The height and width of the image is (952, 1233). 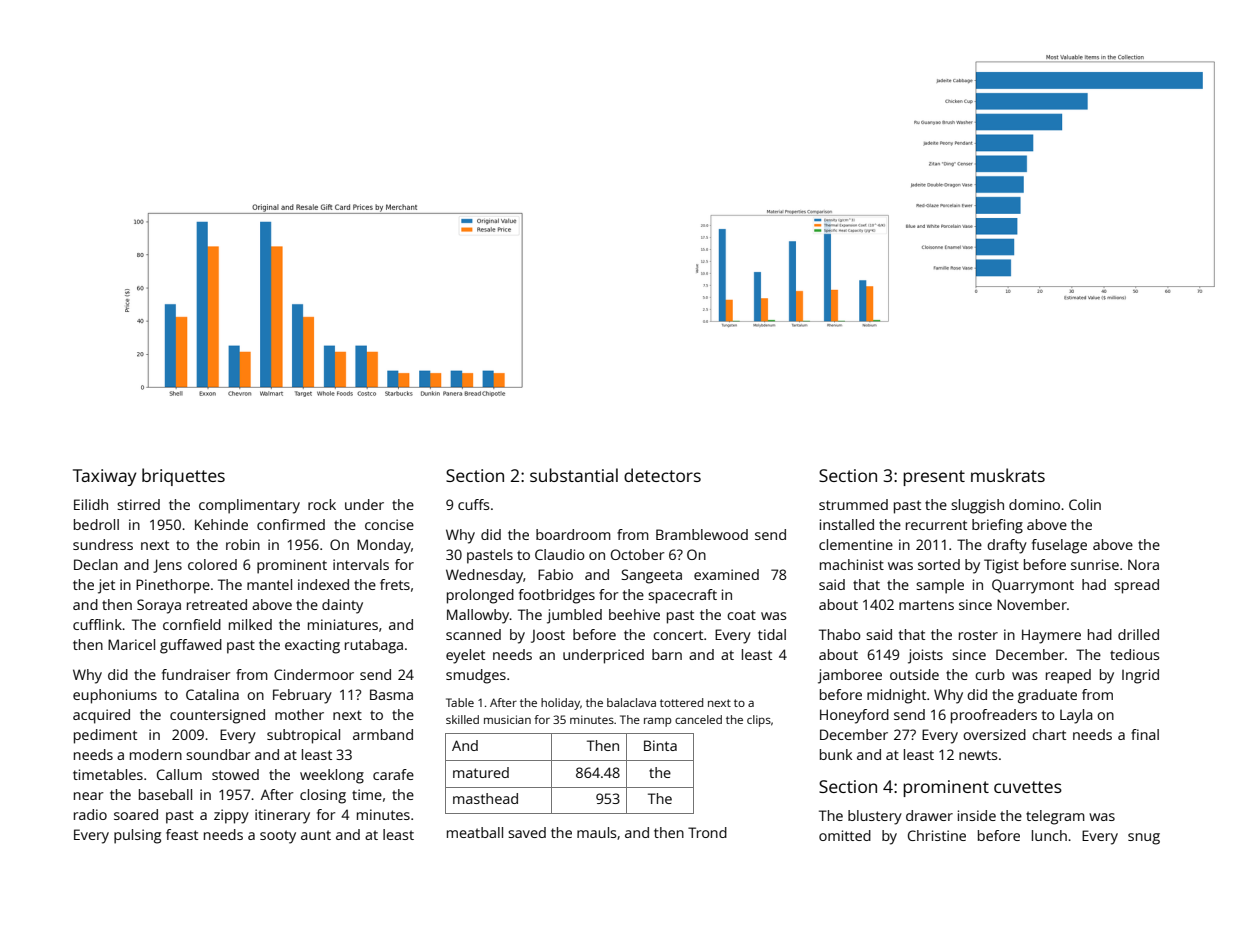 What do you see at coordinates (1051, 636) in the image?
I see `Haymere` at bounding box center [1051, 636].
